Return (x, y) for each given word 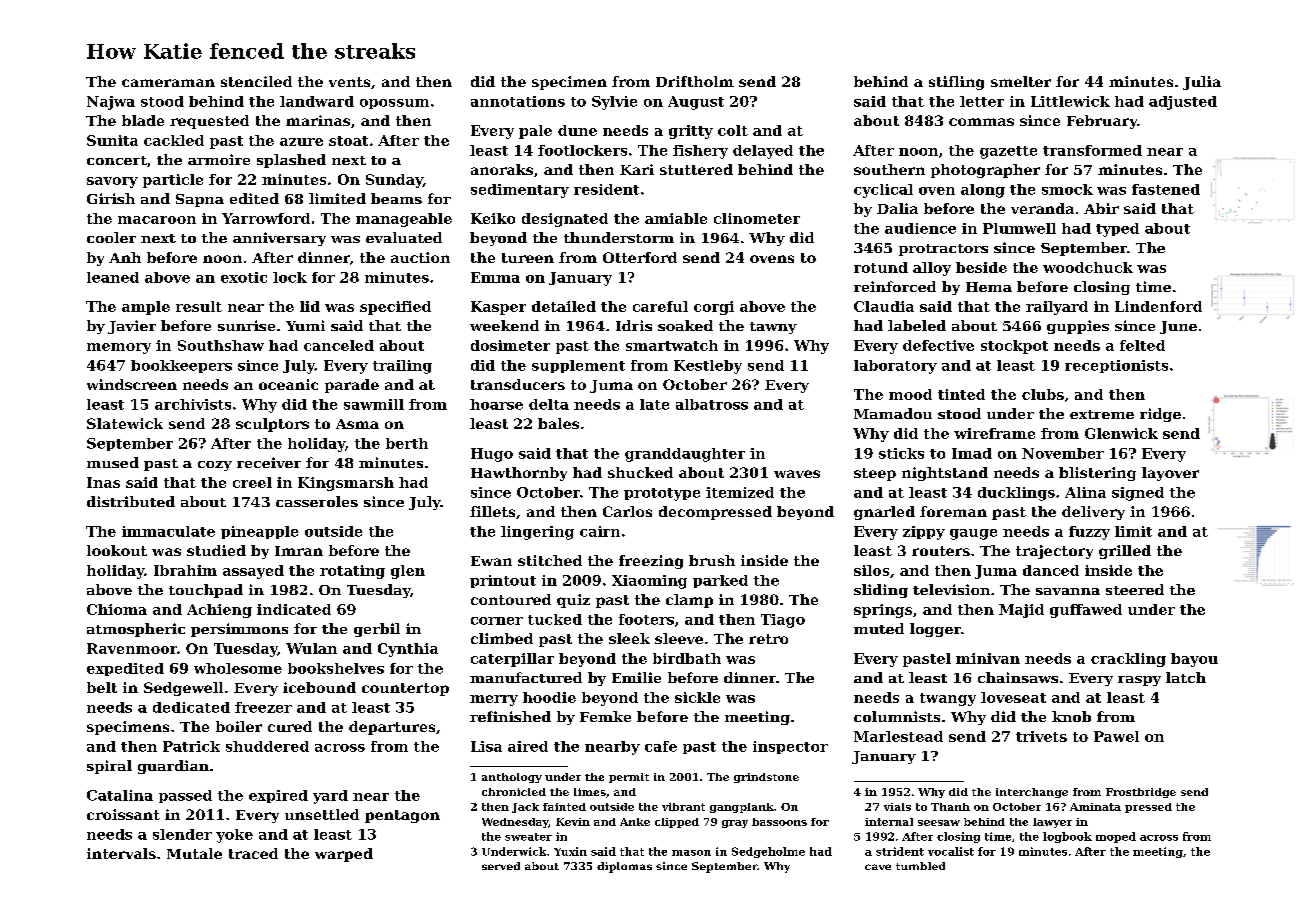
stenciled (256, 81)
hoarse (496, 404)
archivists (193, 404)
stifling (956, 83)
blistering (1097, 474)
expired (278, 796)
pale (535, 132)
